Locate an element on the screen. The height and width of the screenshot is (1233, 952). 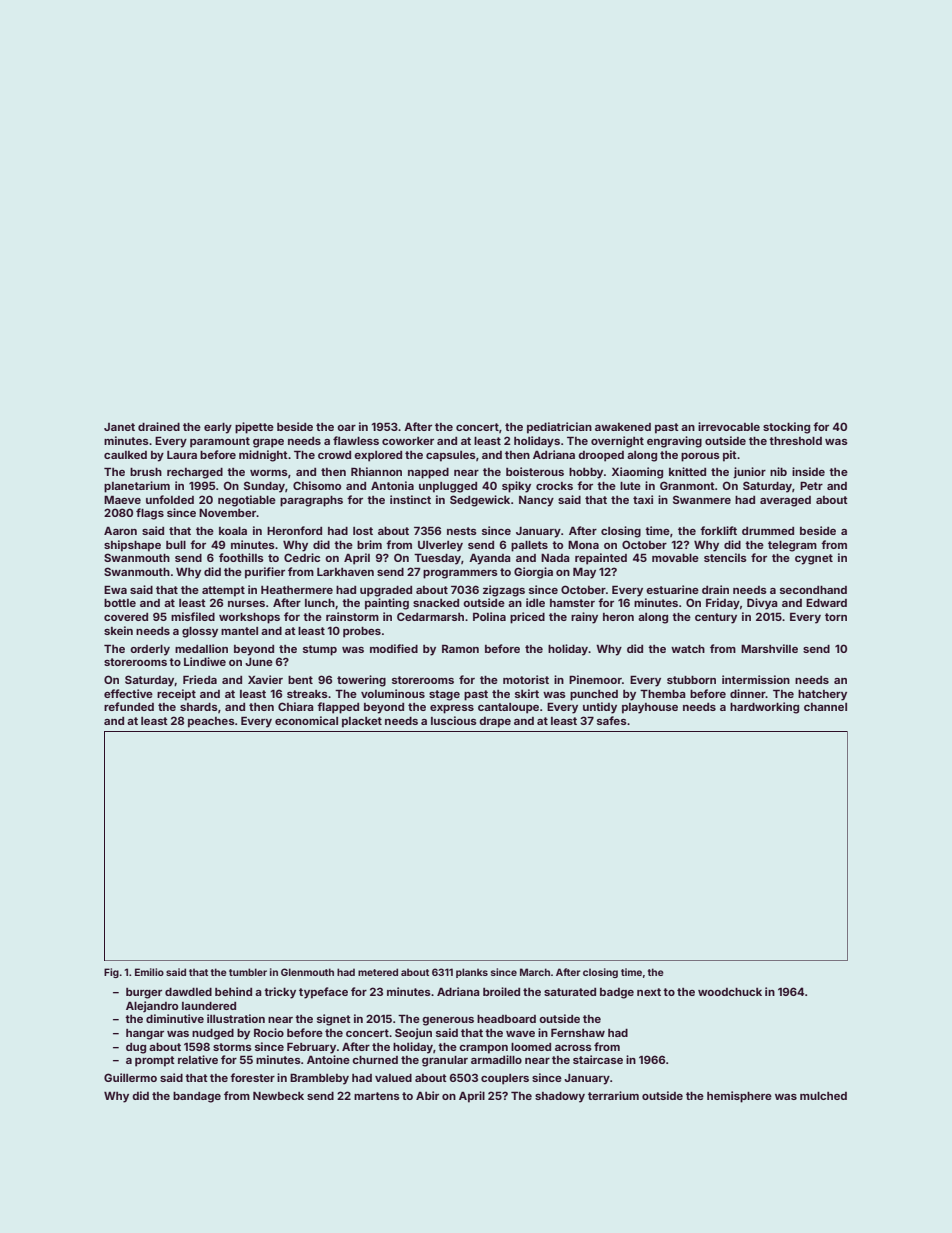
express is located at coordinates (452, 709).
